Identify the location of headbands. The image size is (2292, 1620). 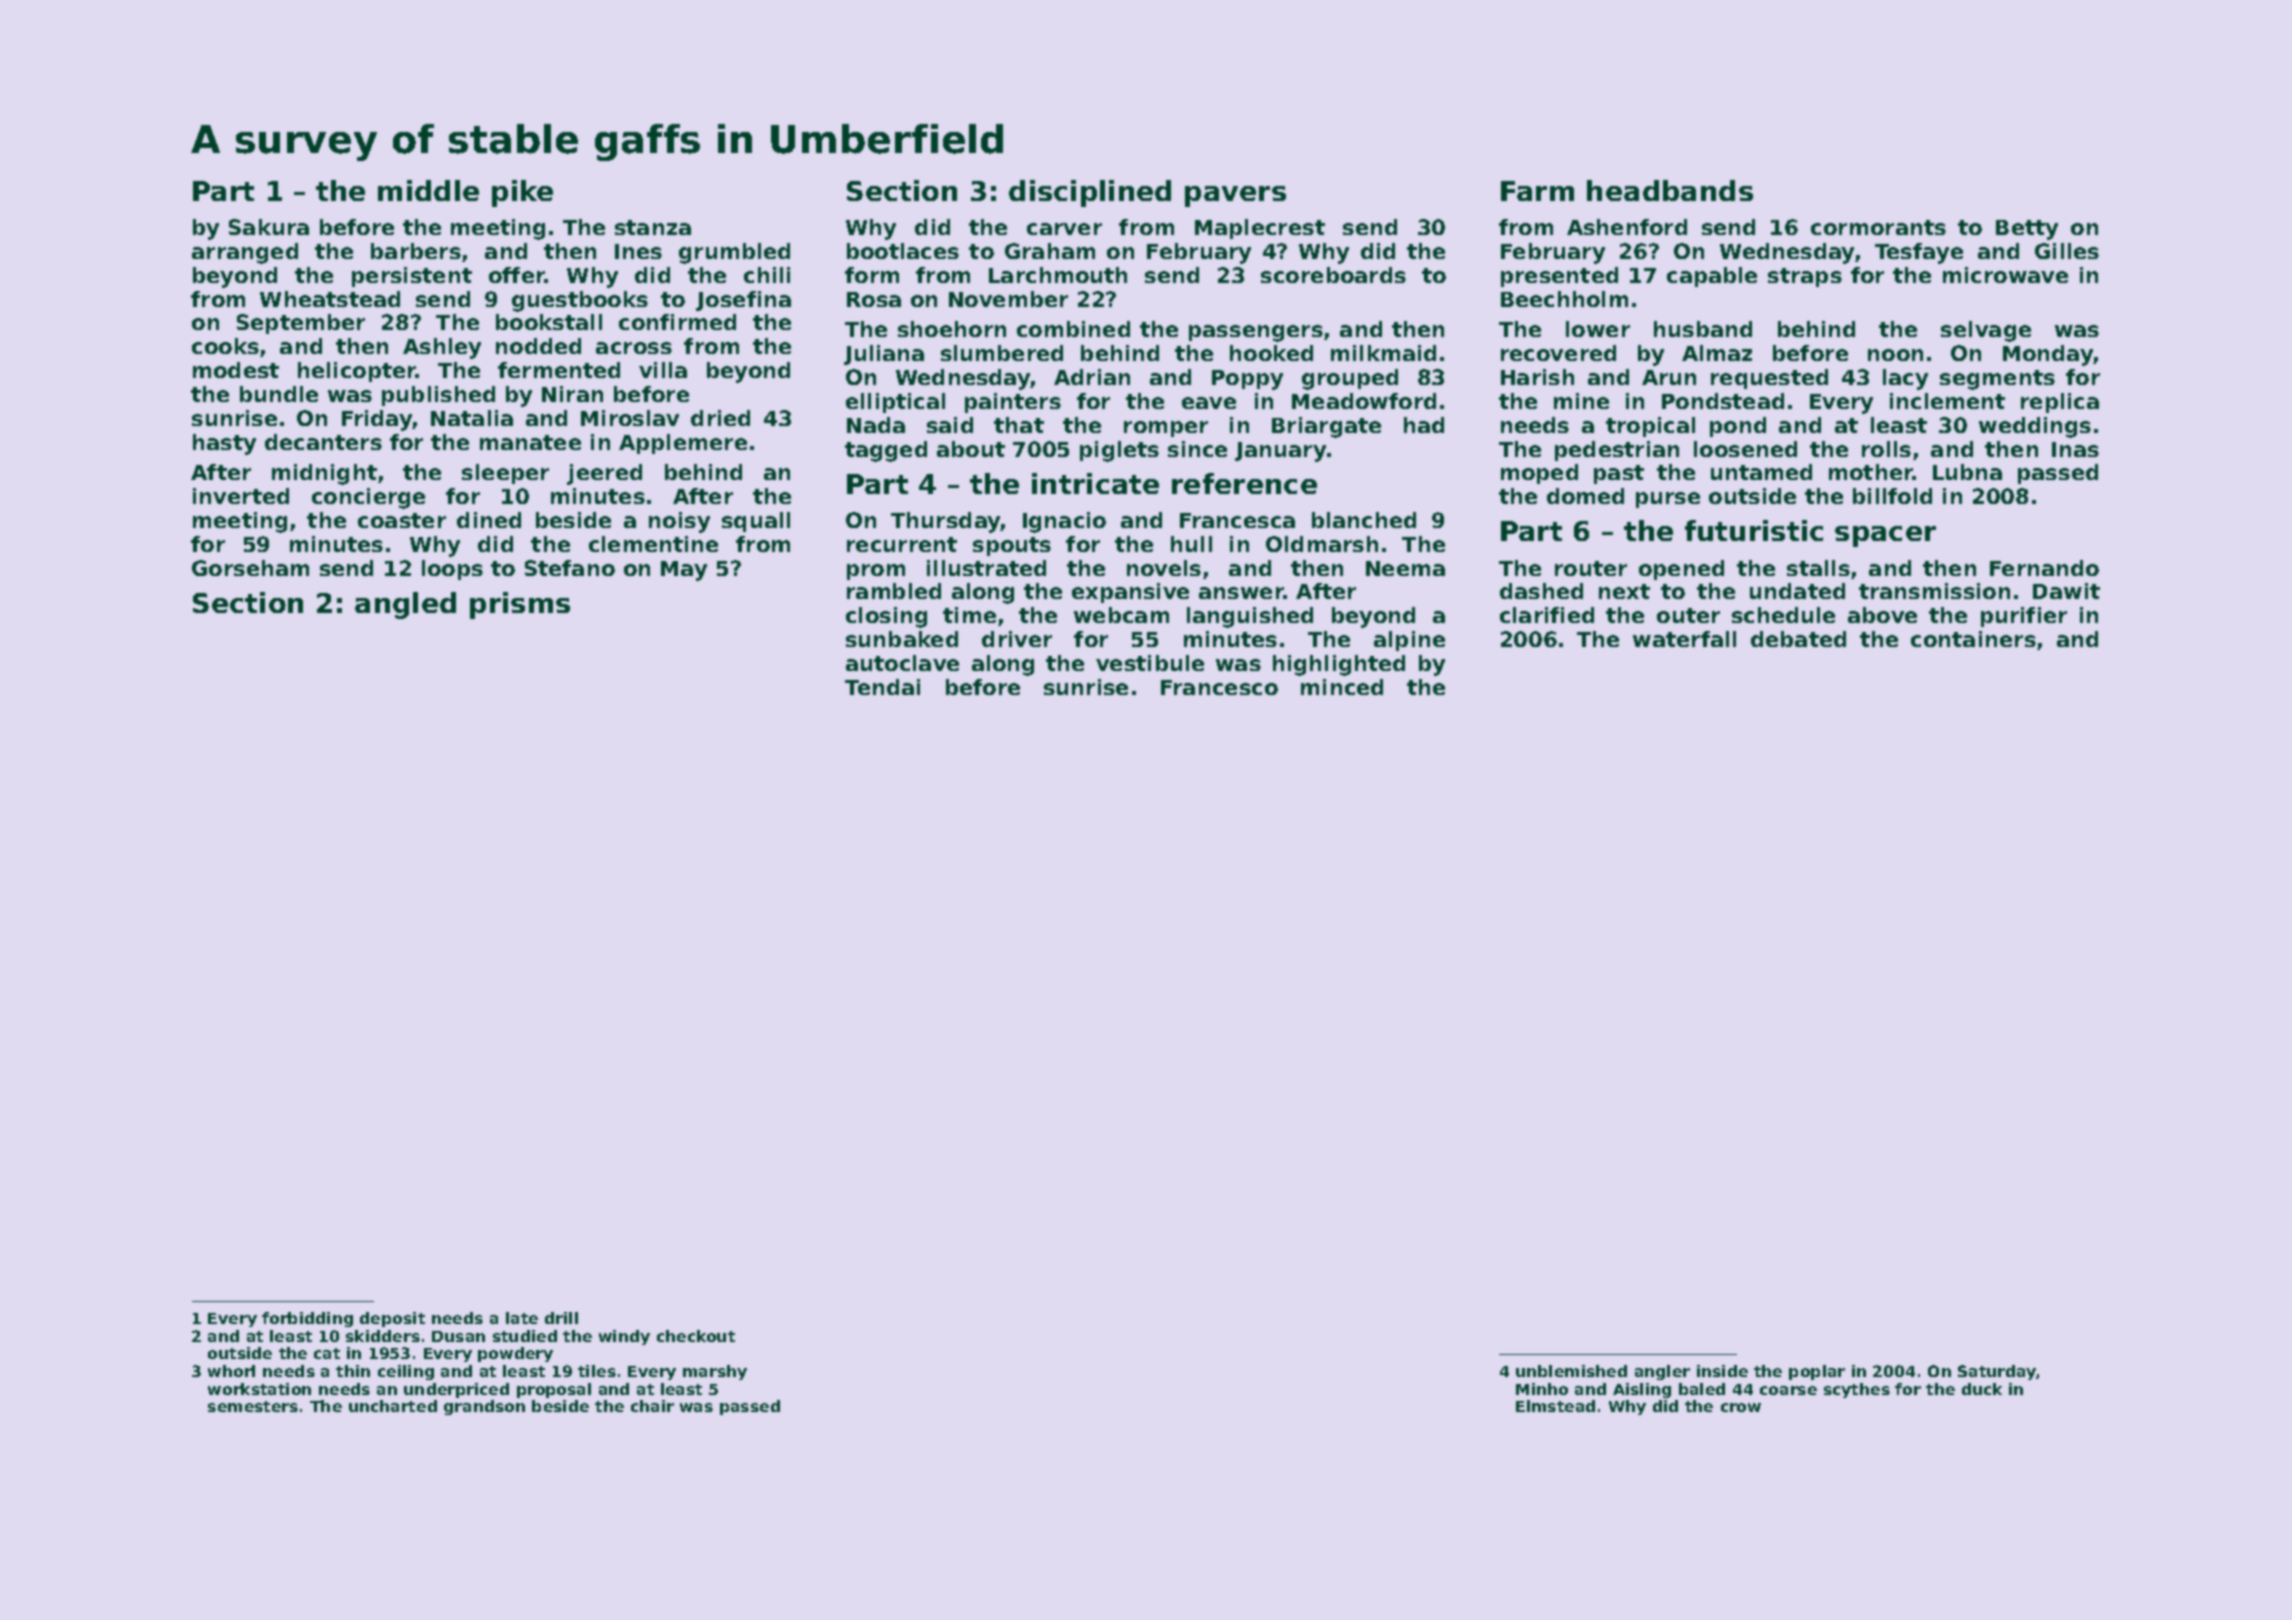
(1670, 190).
